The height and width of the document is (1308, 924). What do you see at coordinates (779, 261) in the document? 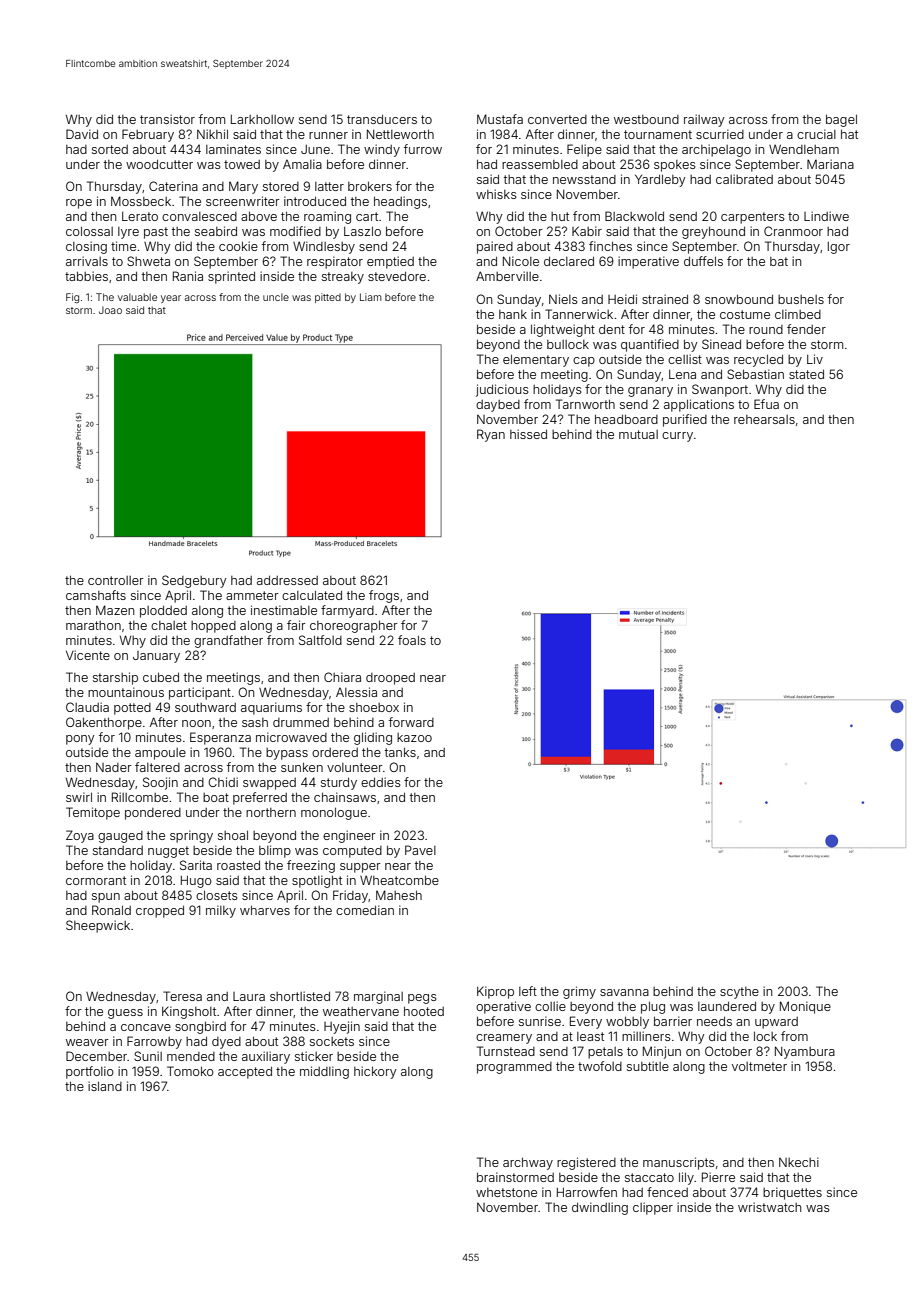
I see `bat` at bounding box center [779, 261].
